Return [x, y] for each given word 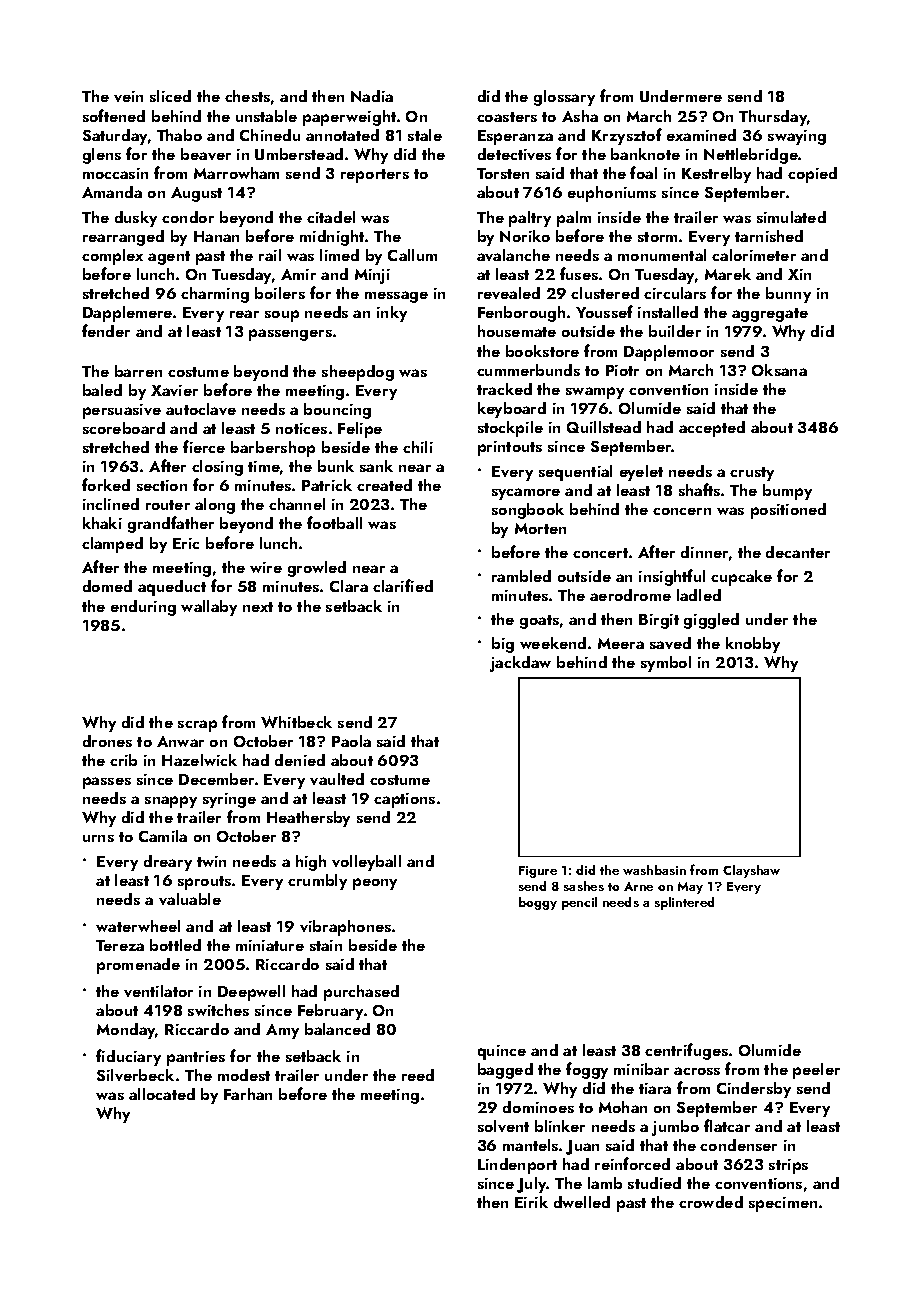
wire [266, 567]
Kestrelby [716, 175]
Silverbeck [135, 1075]
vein [128, 96]
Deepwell [251, 993]
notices [301, 428]
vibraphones [345, 928]
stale [425, 135]
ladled [699, 595]
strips [788, 1166]
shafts [699, 489]
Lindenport [517, 1166]
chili [418, 447]
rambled [521, 576]
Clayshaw [751, 871]
